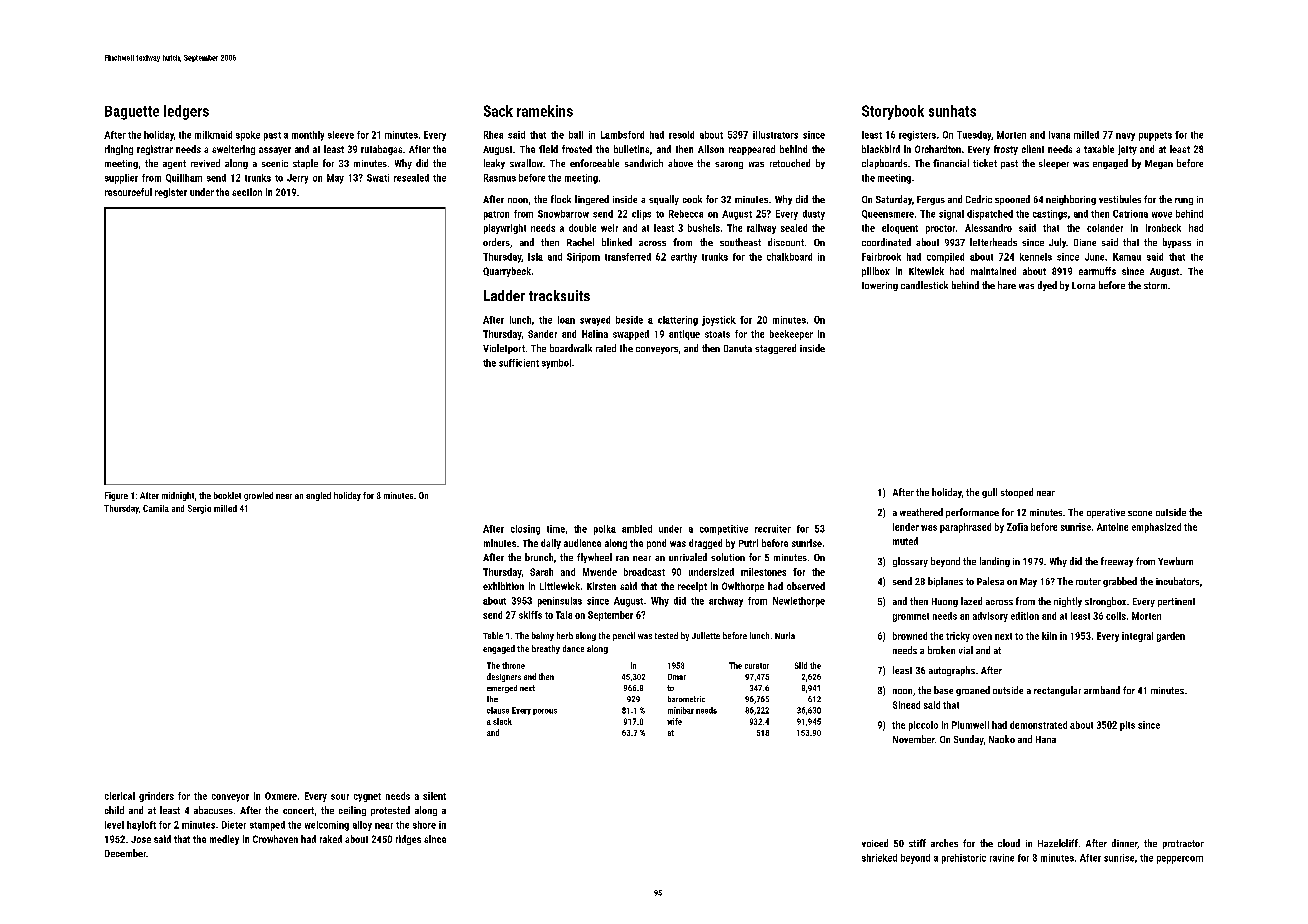  I want to click on wife, so click(674, 721).
